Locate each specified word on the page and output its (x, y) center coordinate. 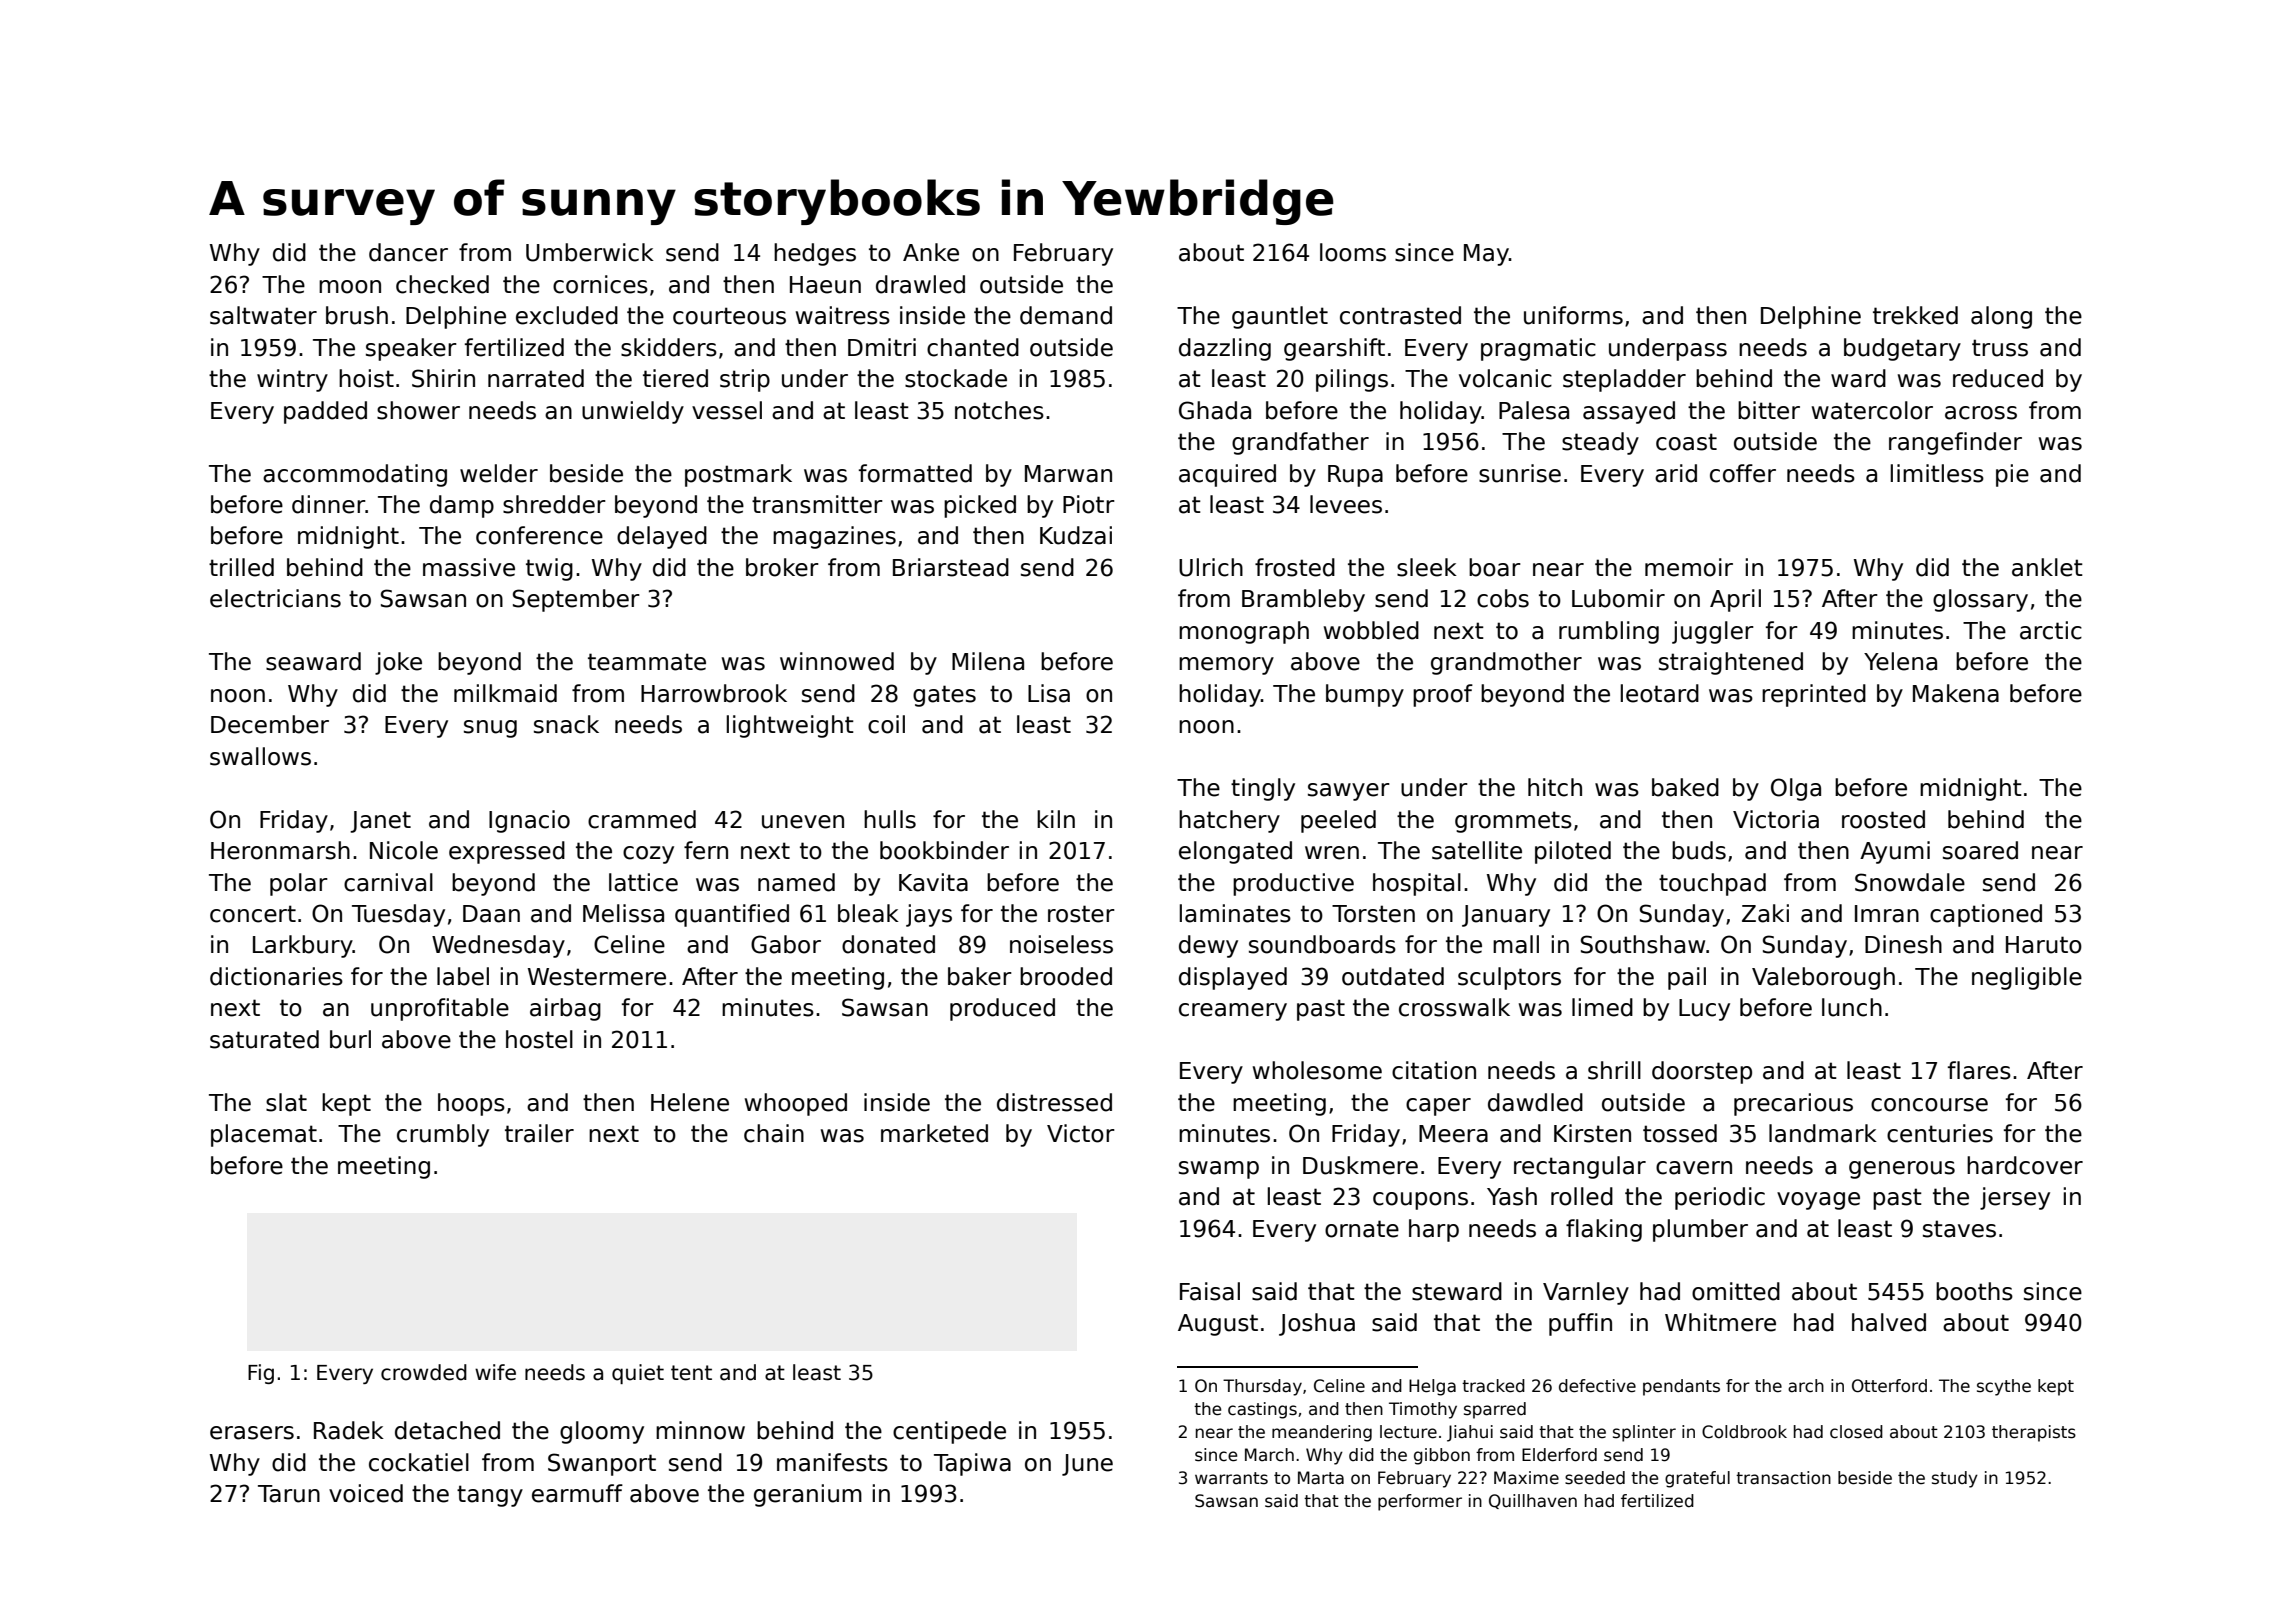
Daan (491, 914)
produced (1002, 1009)
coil (886, 724)
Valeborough (1823, 978)
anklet (2047, 567)
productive (1293, 884)
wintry (292, 380)
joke (398, 663)
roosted (1883, 819)
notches (999, 410)
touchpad (1712, 884)
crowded (424, 1372)
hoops (471, 1104)
